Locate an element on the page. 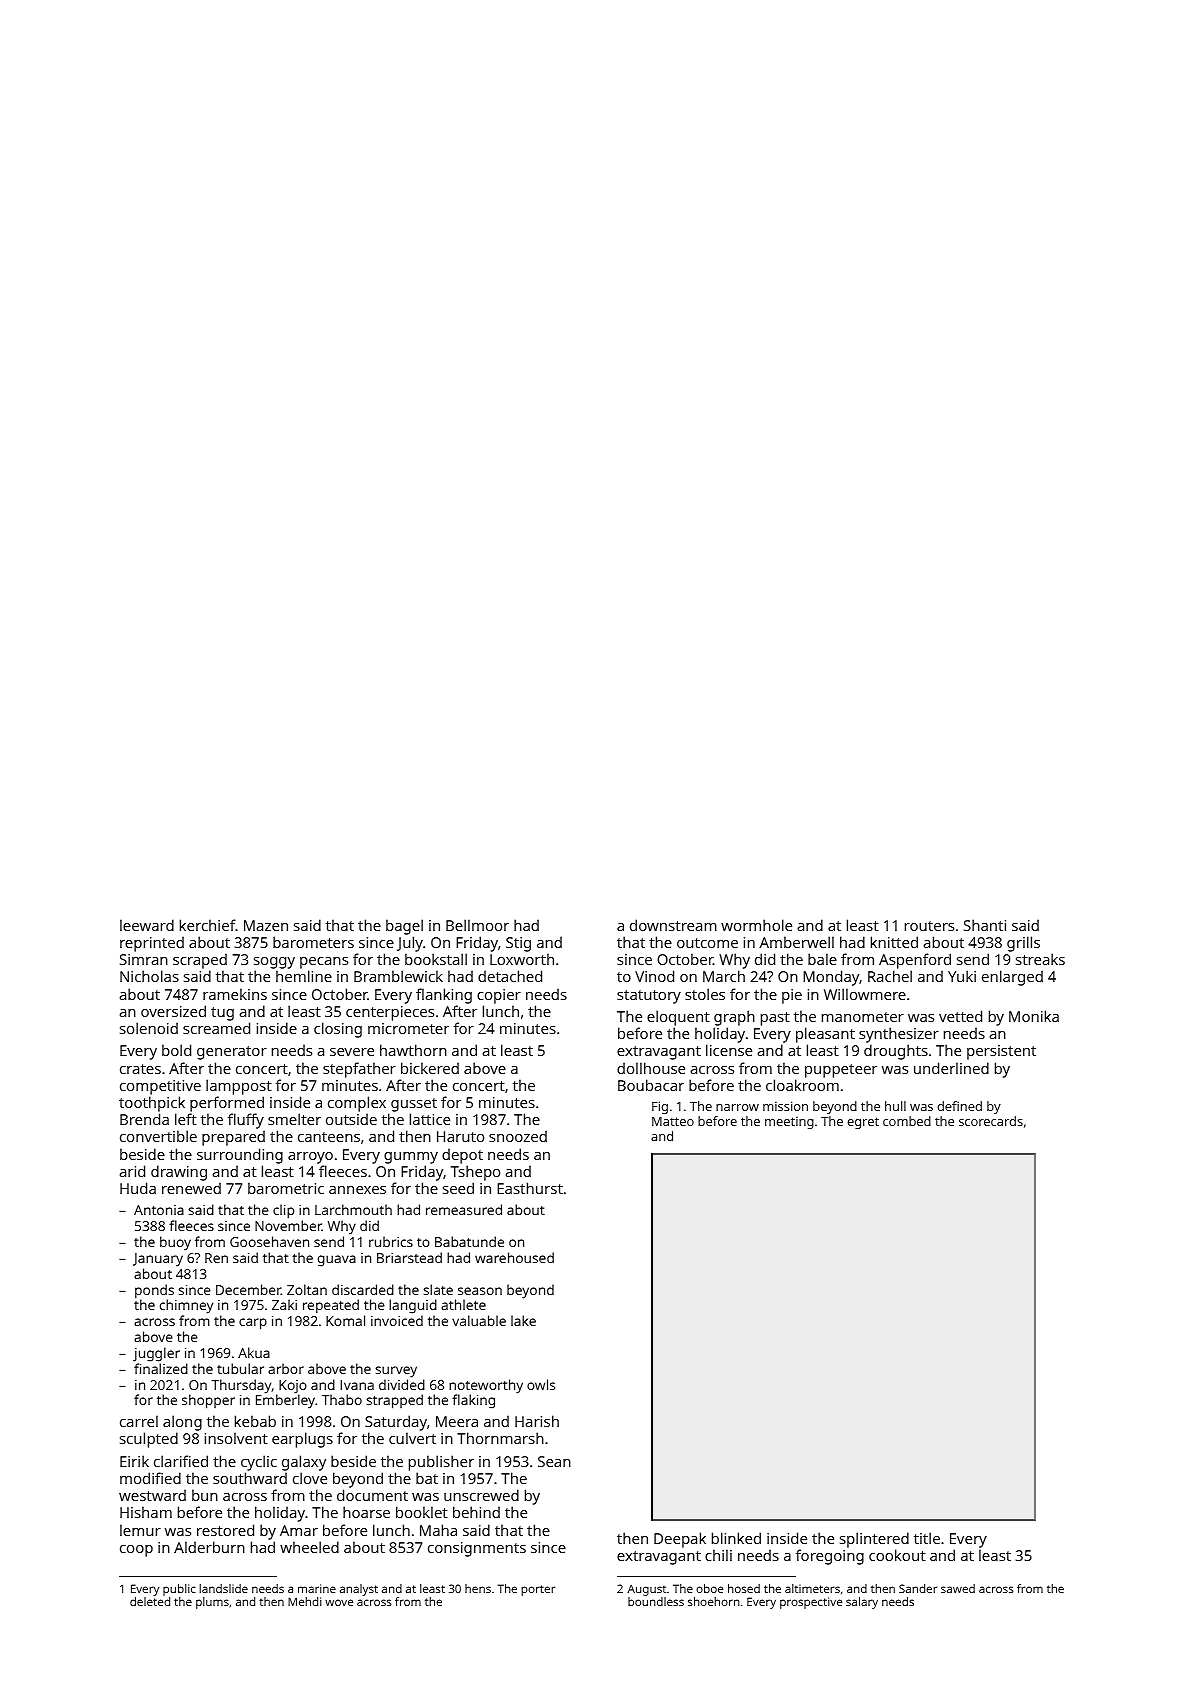  egret is located at coordinates (863, 1123).
